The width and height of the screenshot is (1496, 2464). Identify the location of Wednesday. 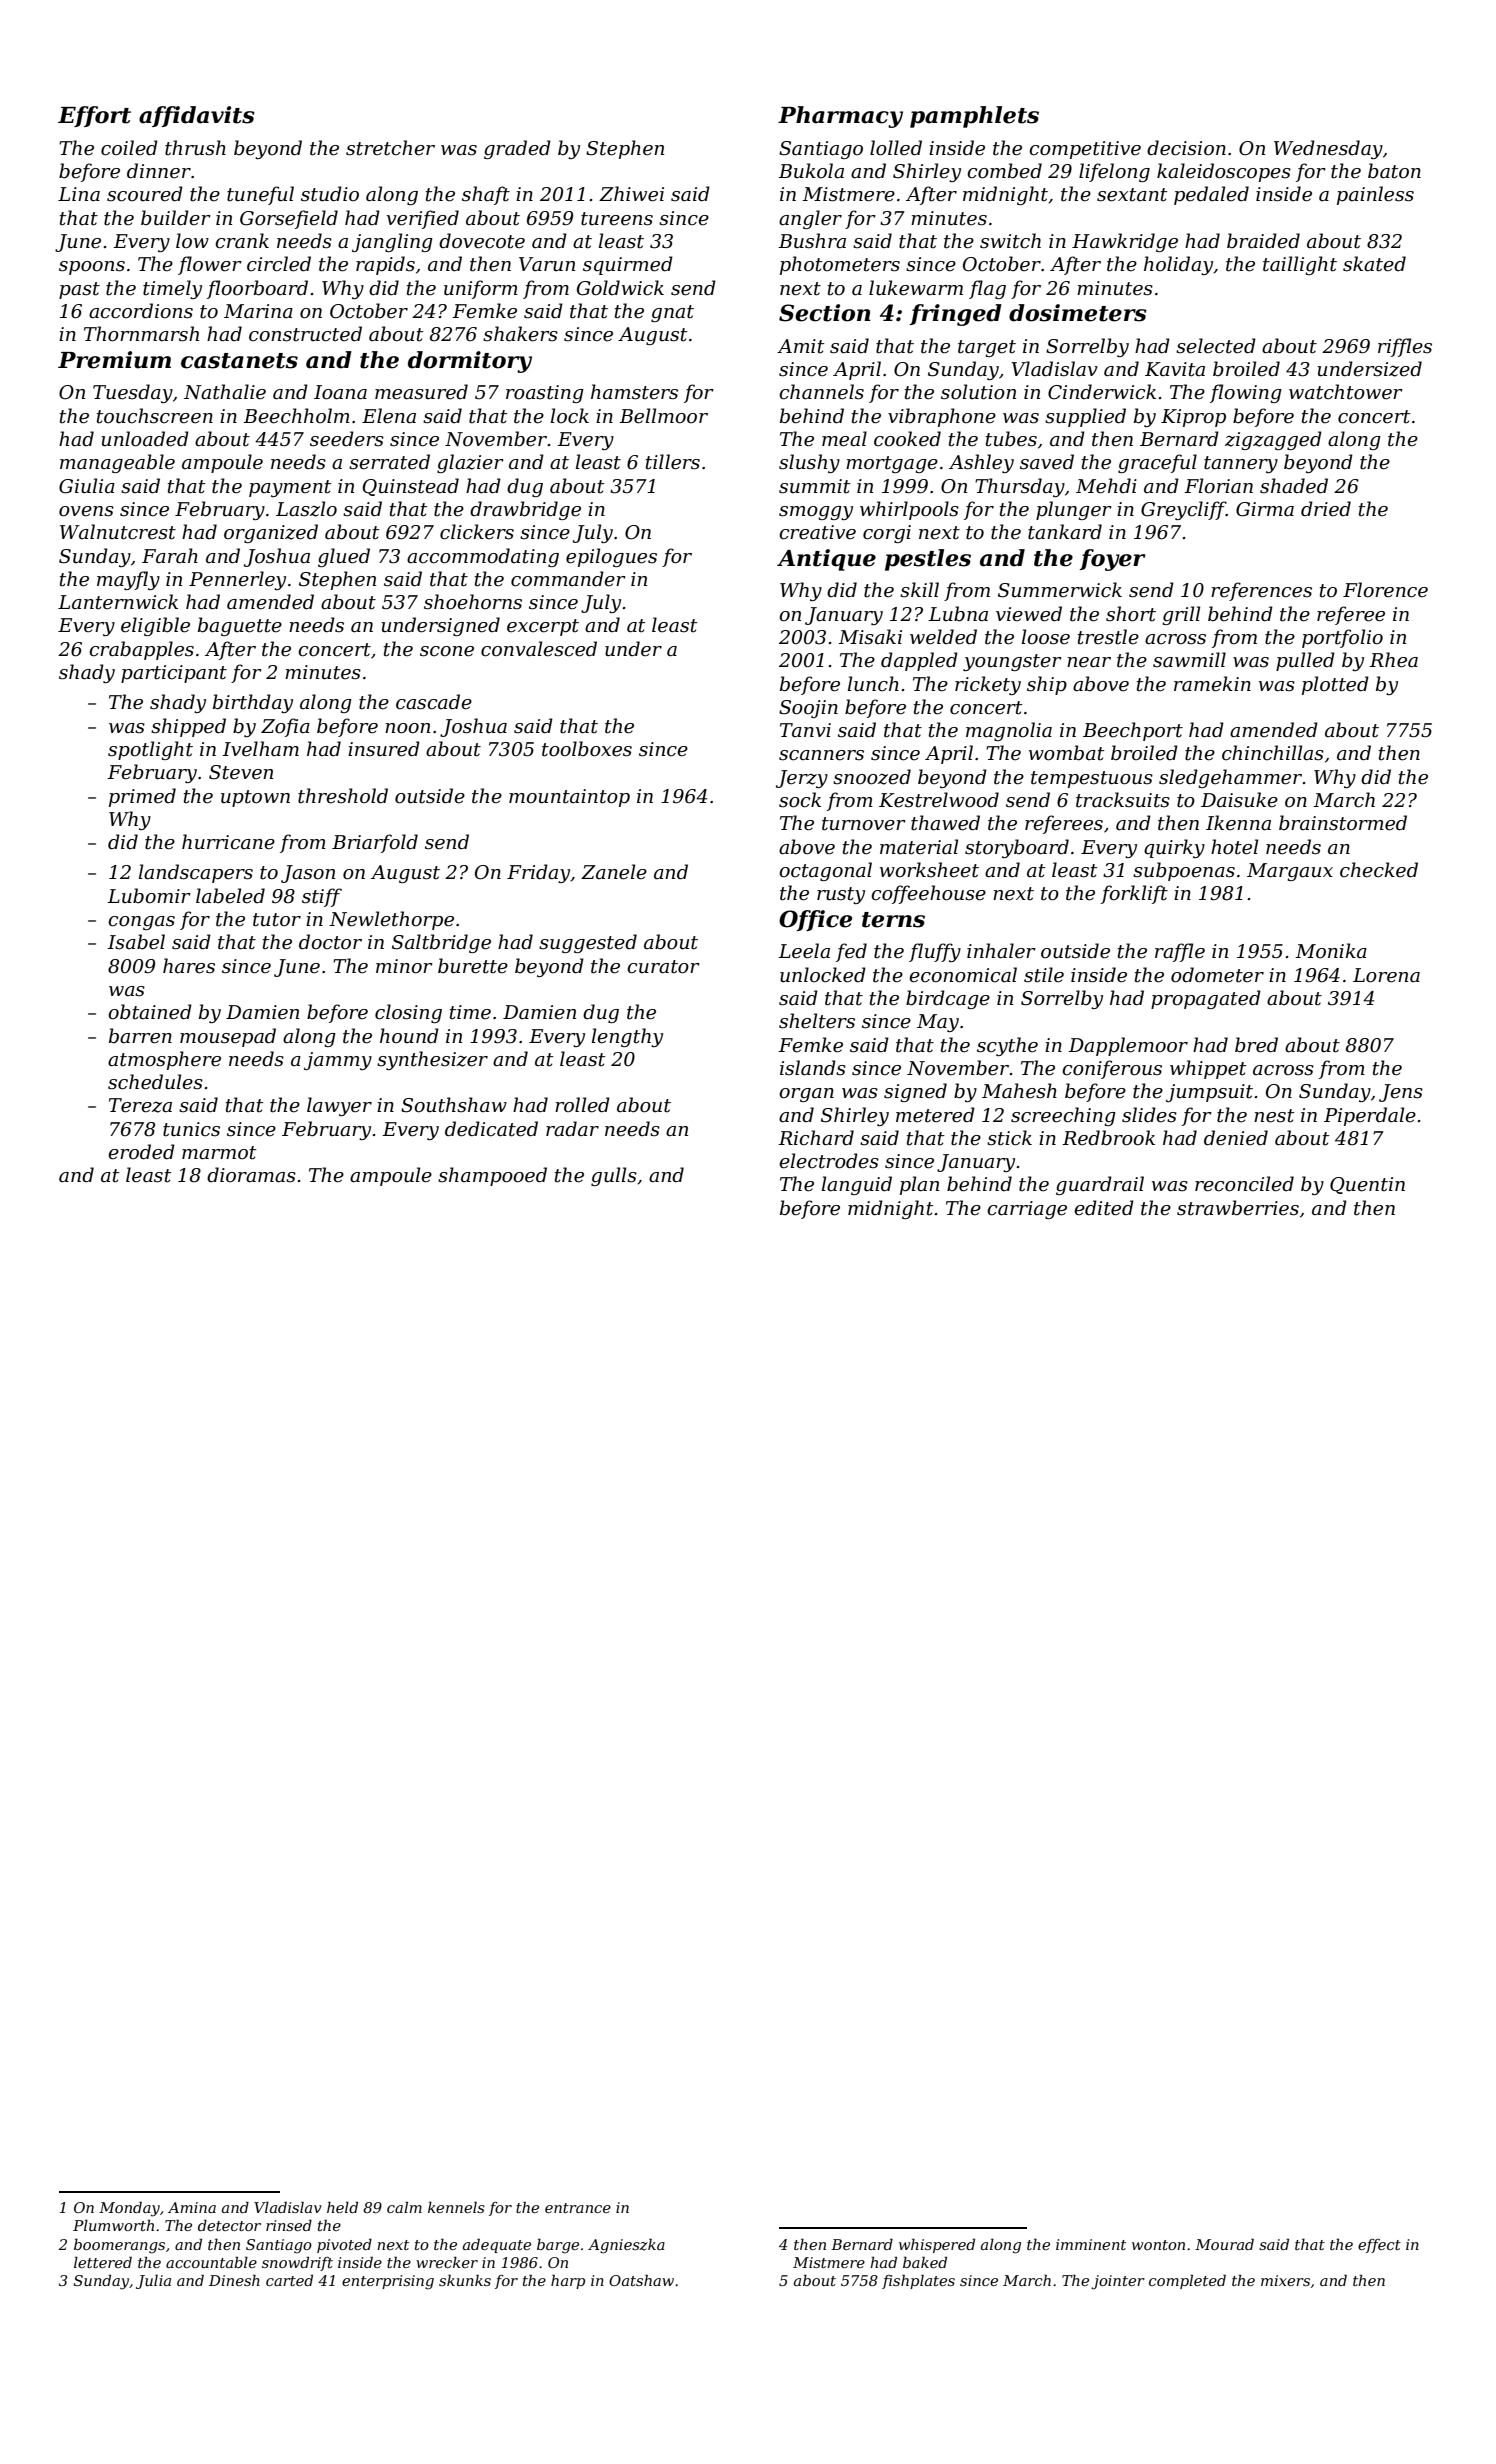
(1328, 149).
